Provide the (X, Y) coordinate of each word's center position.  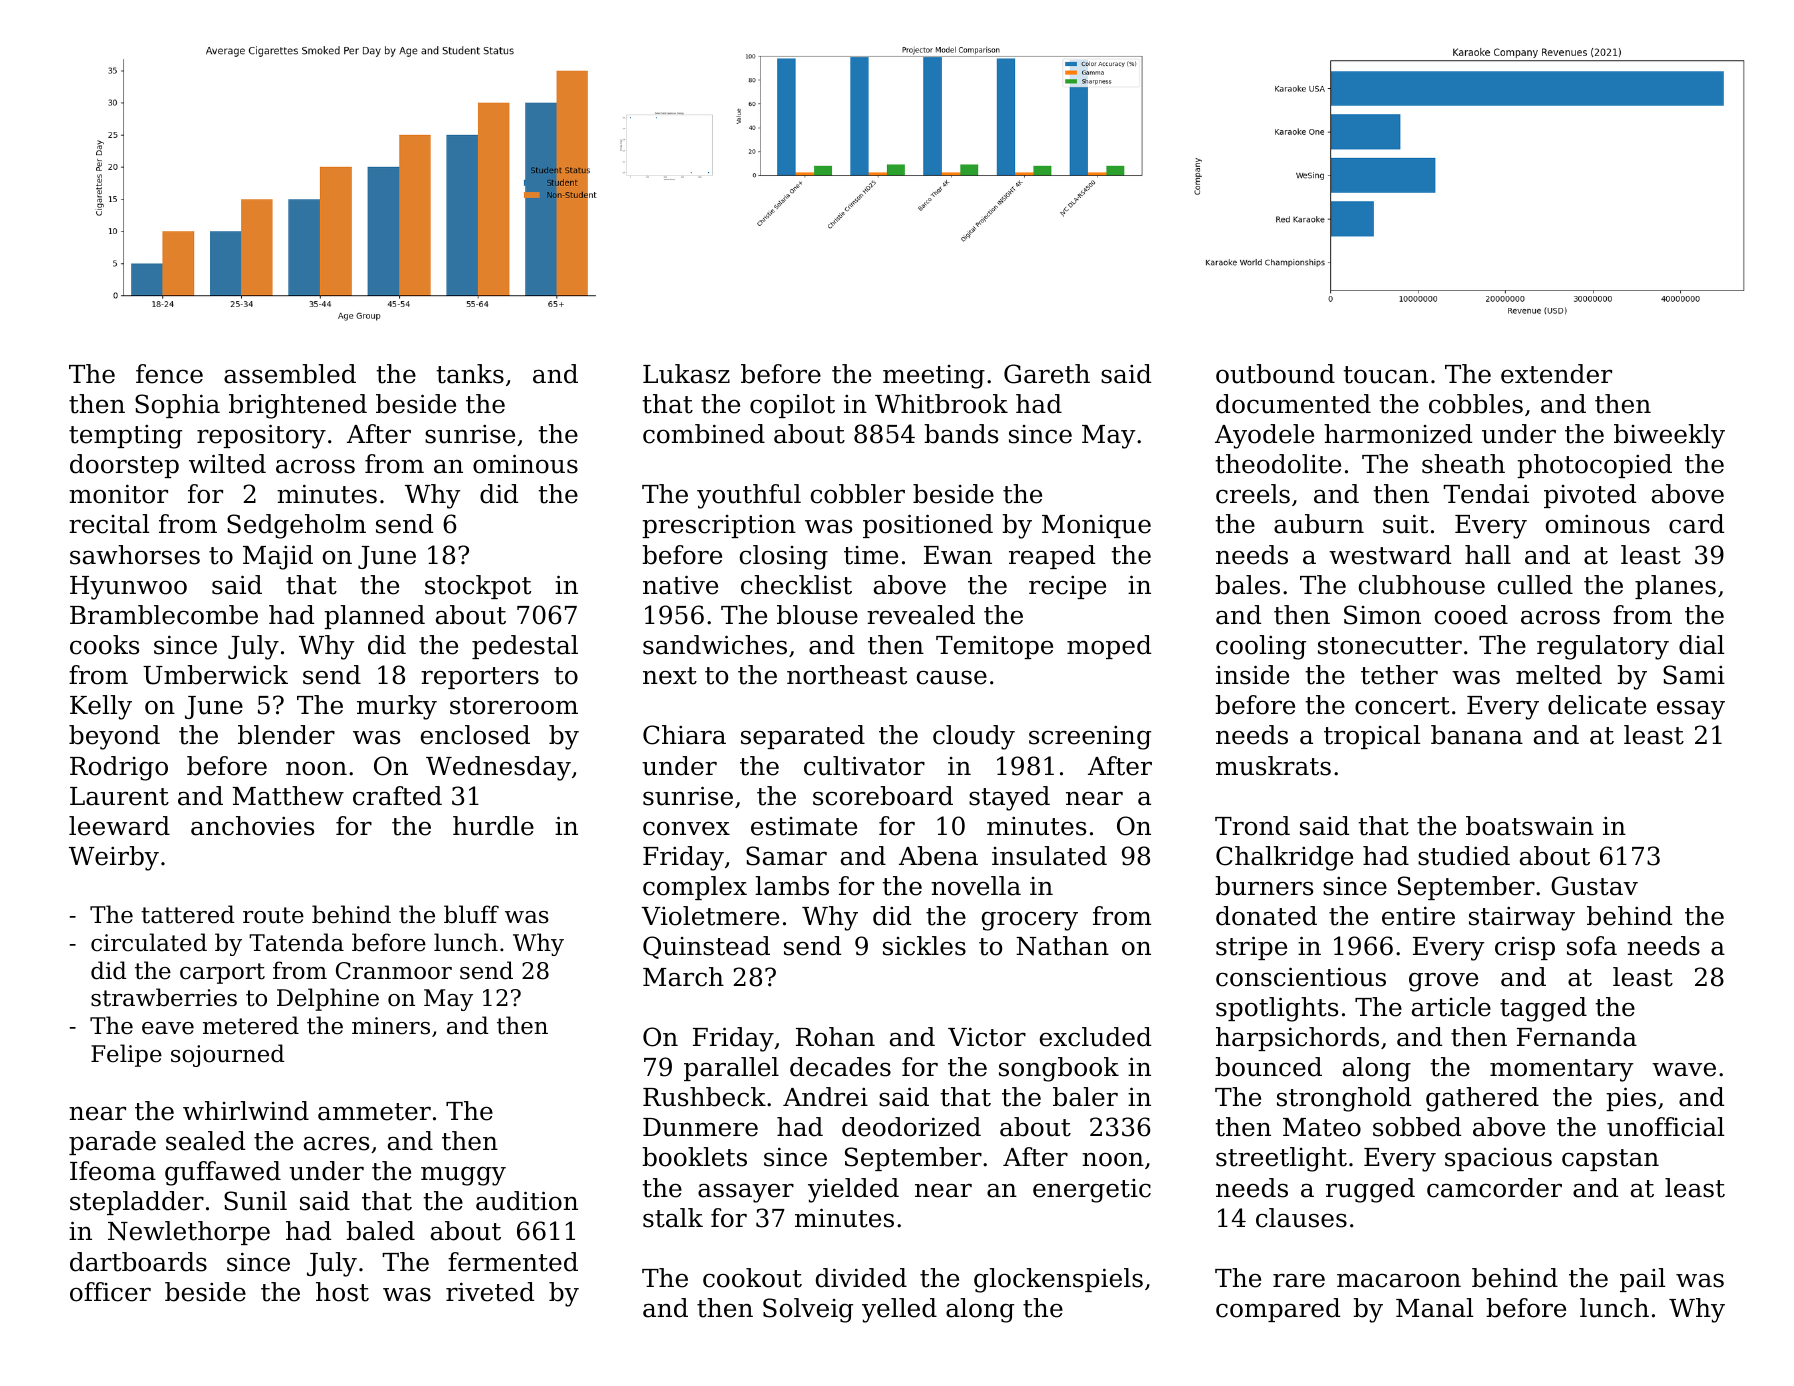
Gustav (1594, 886)
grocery (1030, 921)
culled (1535, 585)
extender (1556, 374)
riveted (490, 1292)
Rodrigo (119, 768)
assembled (290, 374)
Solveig (808, 1310)
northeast (847, 675)
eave (168, 1028)
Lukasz (686, 374)
